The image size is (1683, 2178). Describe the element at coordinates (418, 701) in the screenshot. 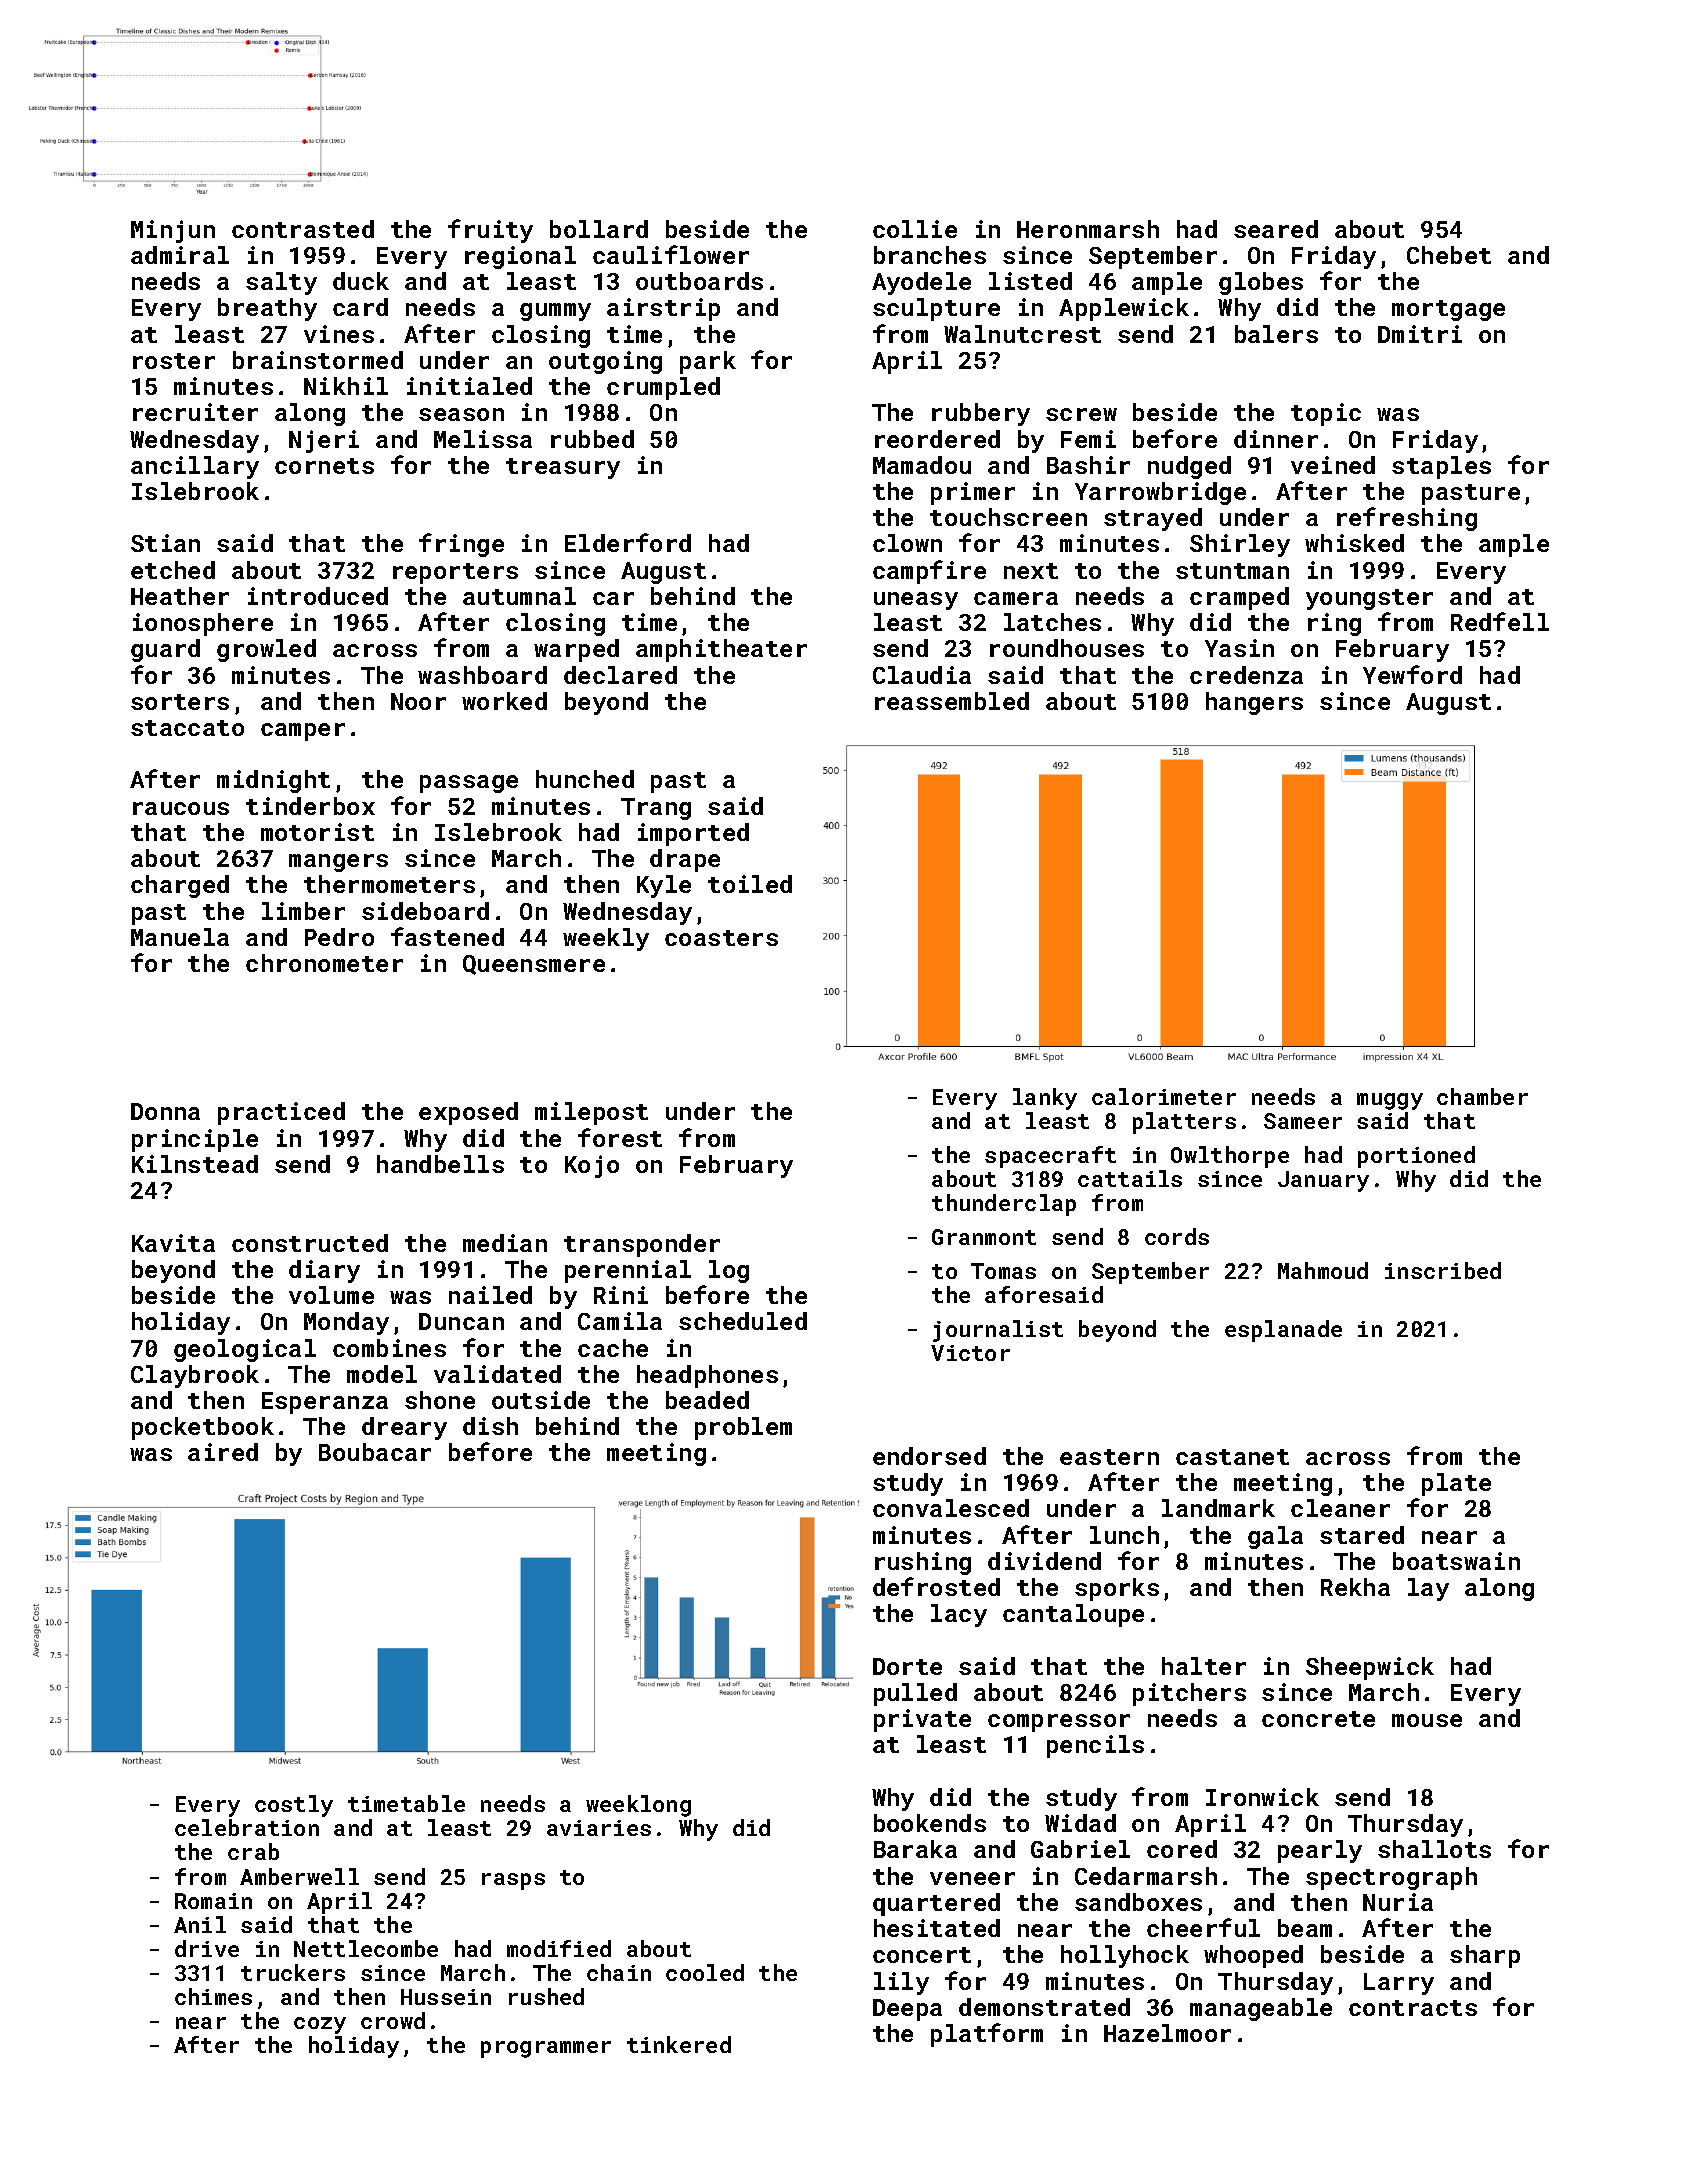

I see `Noor` at that location.
